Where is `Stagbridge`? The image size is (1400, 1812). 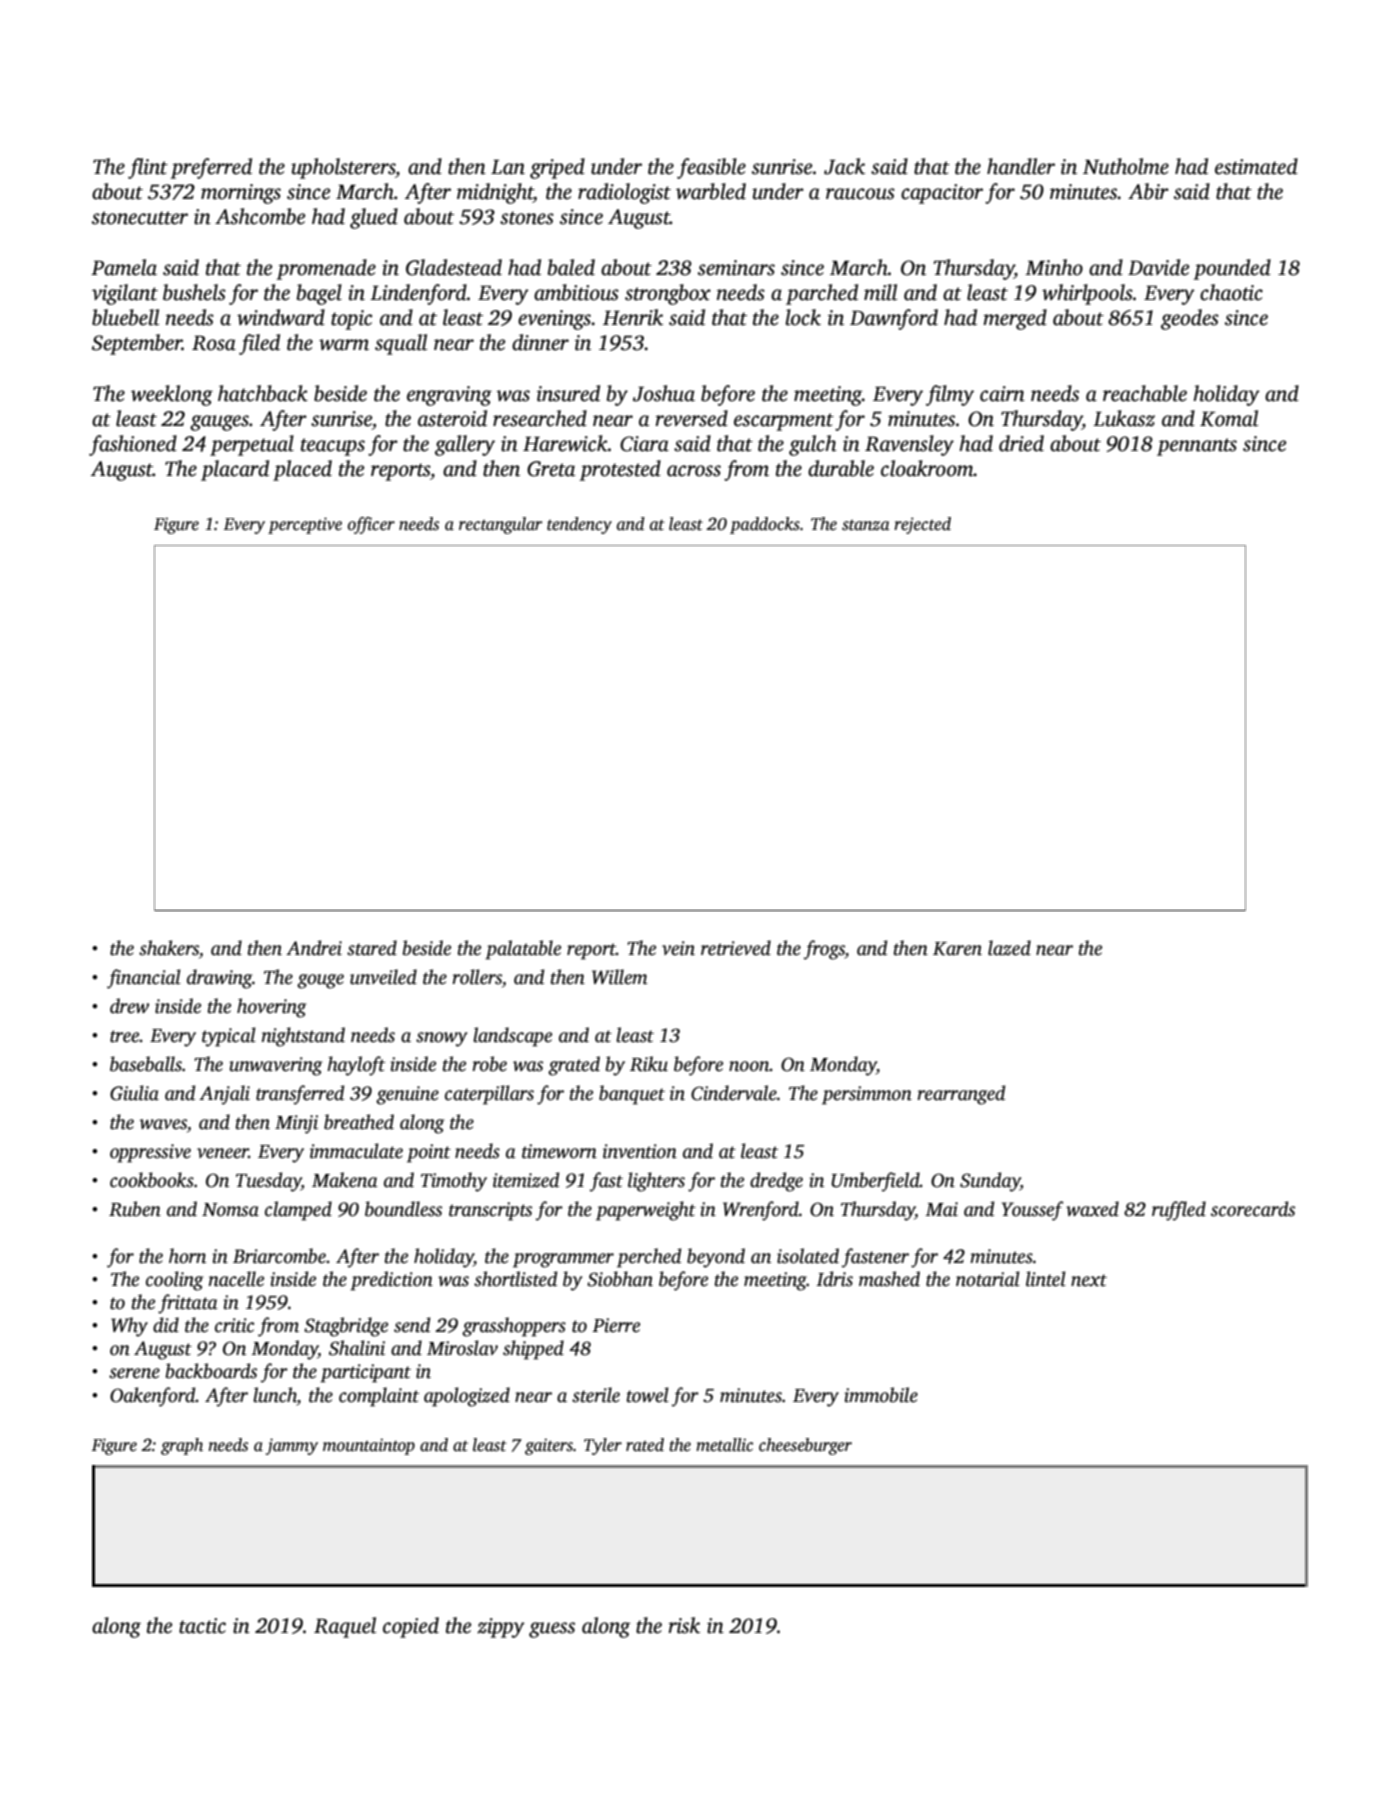 Stagbridge is located at coordinates (346, 1327).
